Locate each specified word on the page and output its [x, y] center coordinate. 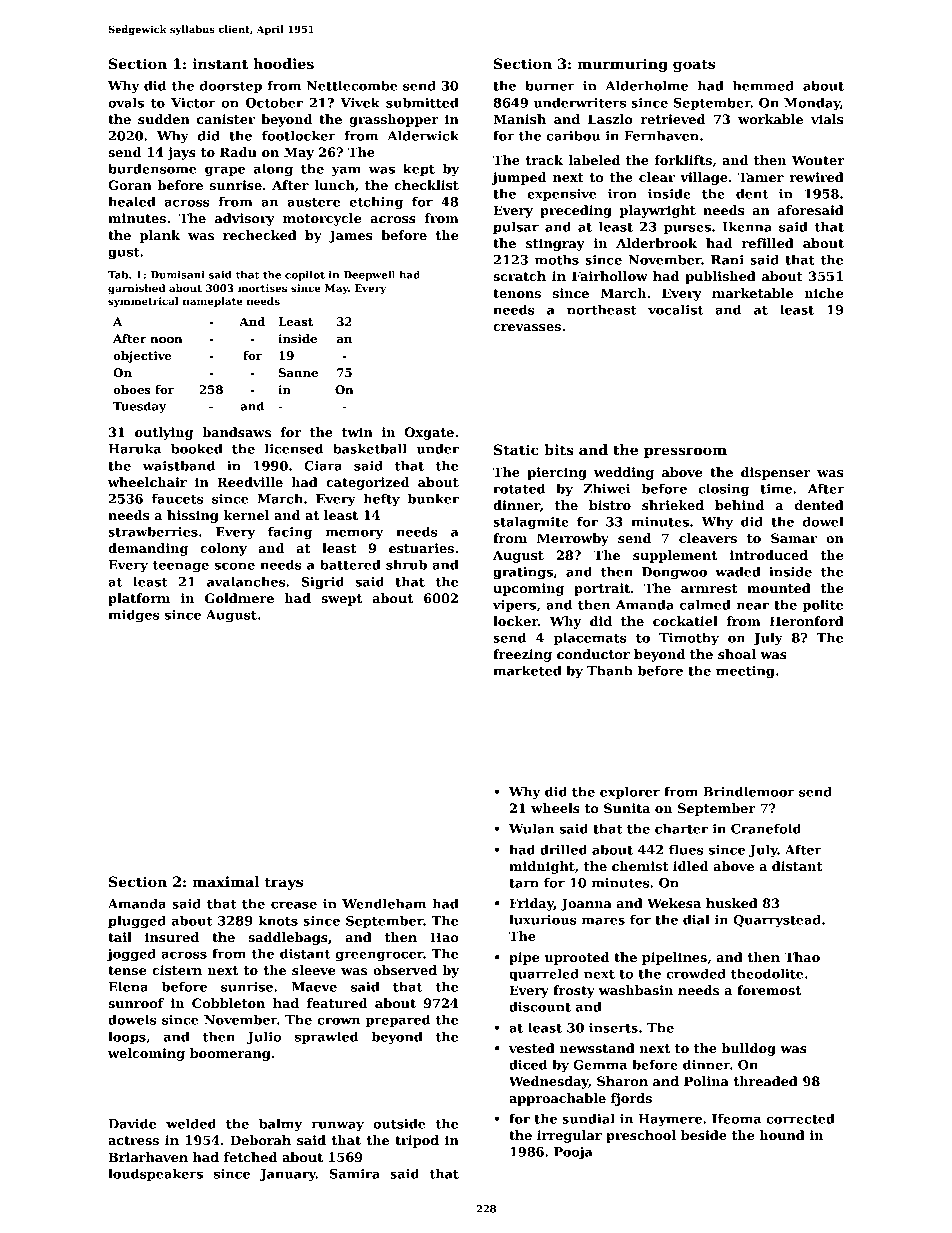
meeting [745, 672]
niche [824, 293]
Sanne [298, 372]
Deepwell [369, 275]
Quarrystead [777, 921]
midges [133, 616]
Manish [519, 119]
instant [220, 63]
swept [341, 600]
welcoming [146, 1054]
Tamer [761, 177]
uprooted [577, 958]
